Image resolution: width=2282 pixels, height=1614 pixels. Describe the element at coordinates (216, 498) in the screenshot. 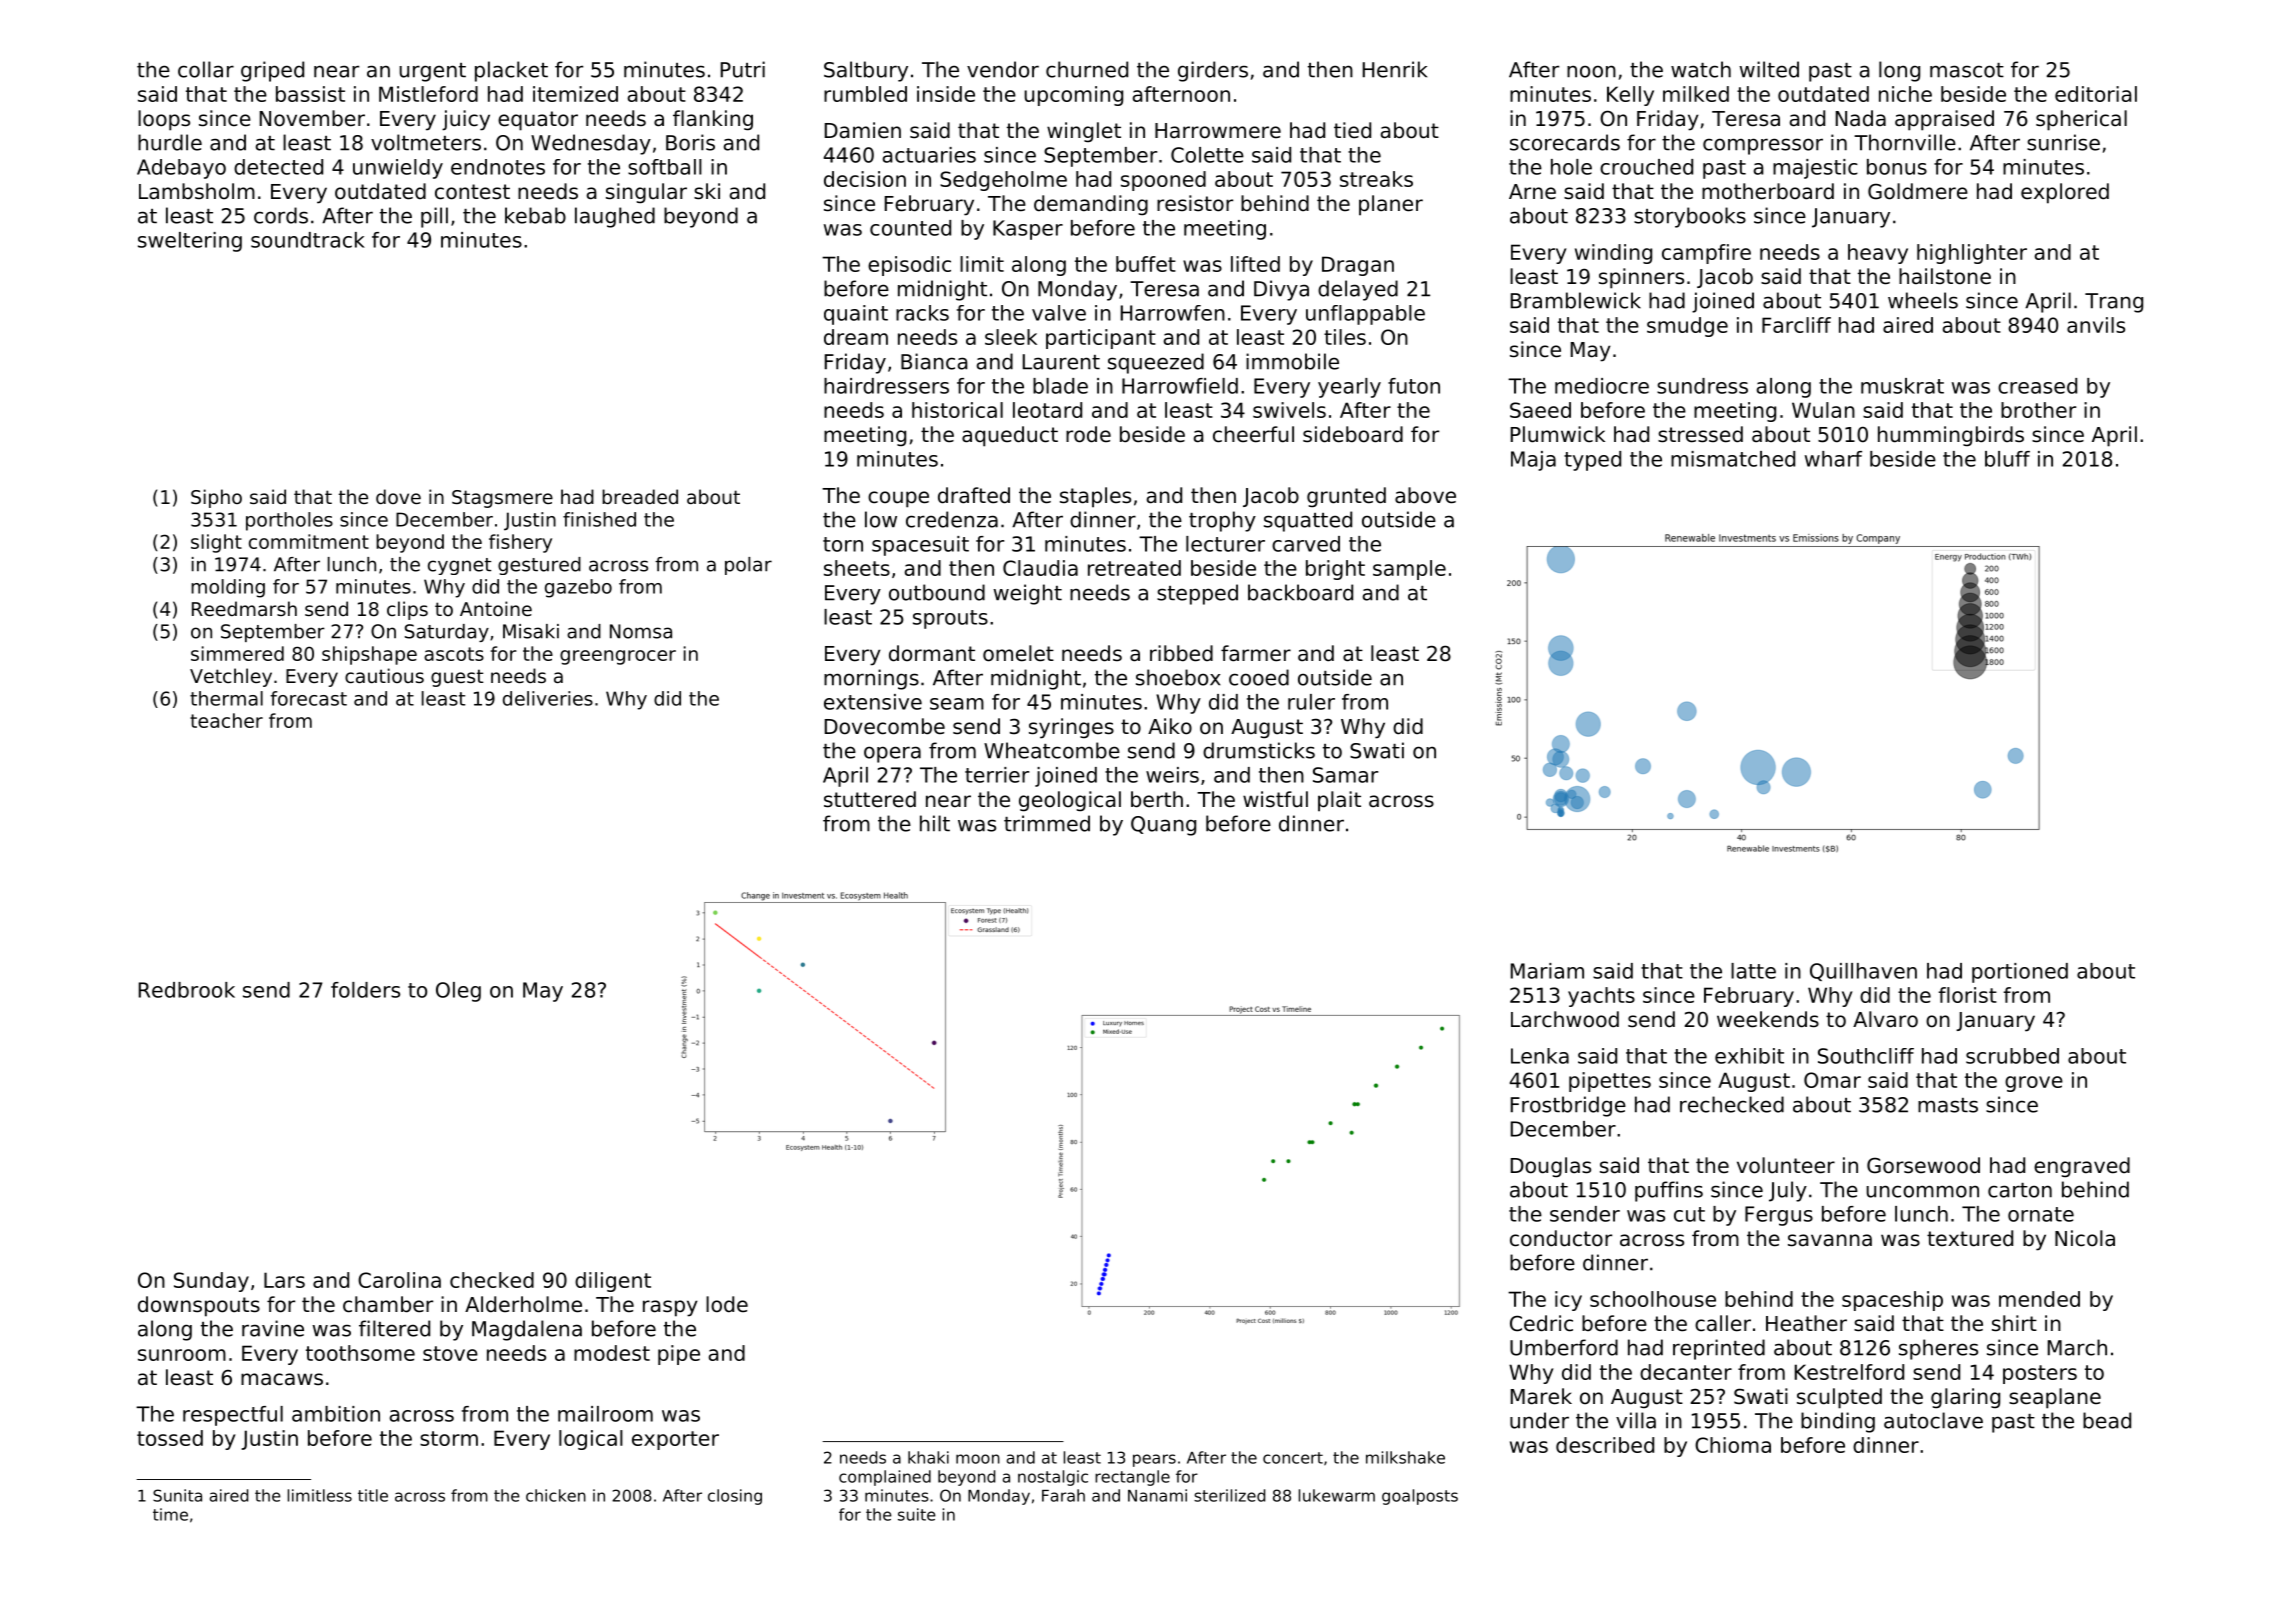

I see `Sipho` at that location.
